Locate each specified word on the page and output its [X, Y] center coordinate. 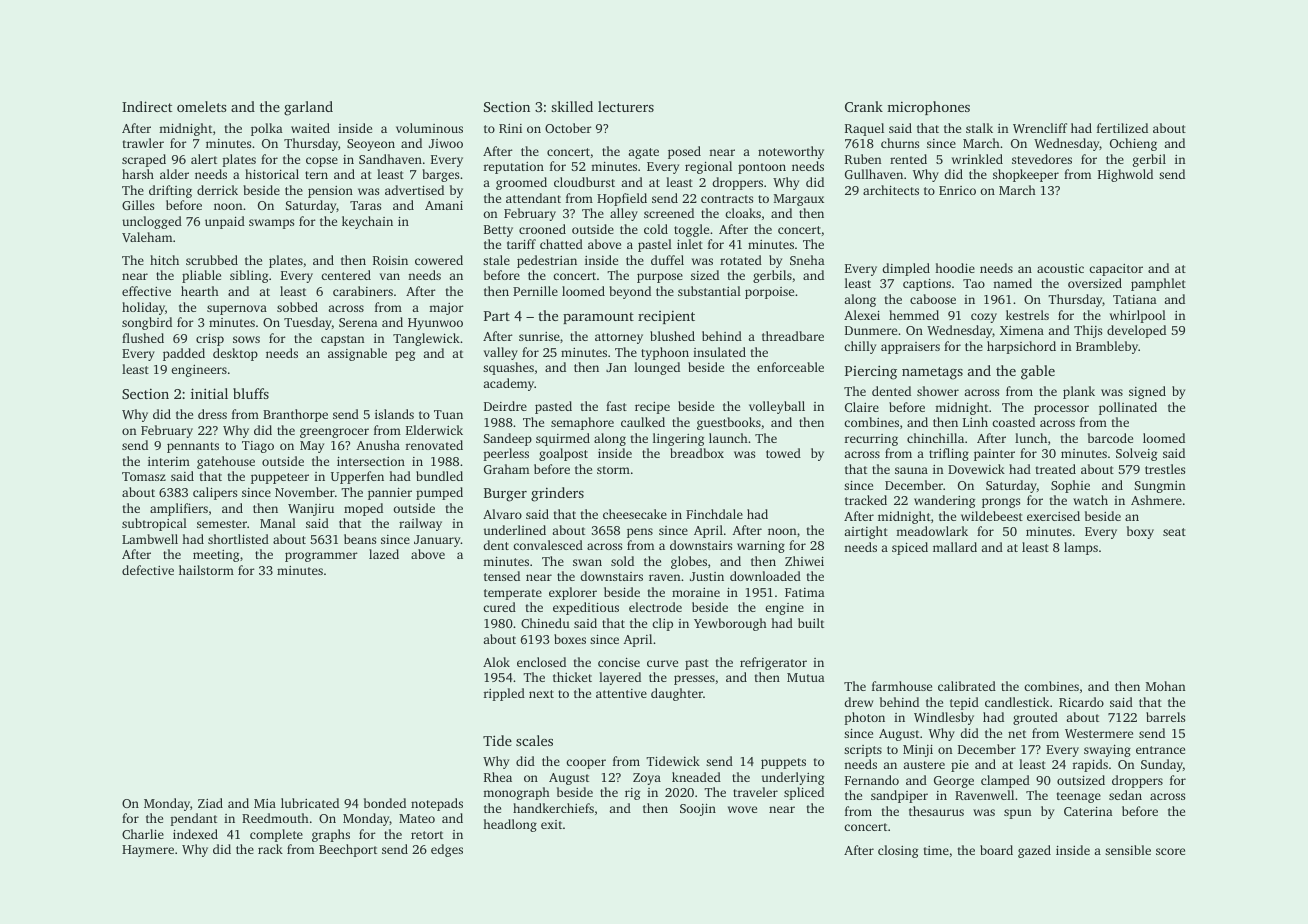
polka [267, 129]
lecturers [626, 106]
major [446, 309]
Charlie [143, 834]
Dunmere [871, 330]
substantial [709, 291]
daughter [677, 694]
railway [420, 524]
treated [1056, 469]
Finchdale [714, 514]
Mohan [1166, 686]
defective [148, 570]
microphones [928, 108]
